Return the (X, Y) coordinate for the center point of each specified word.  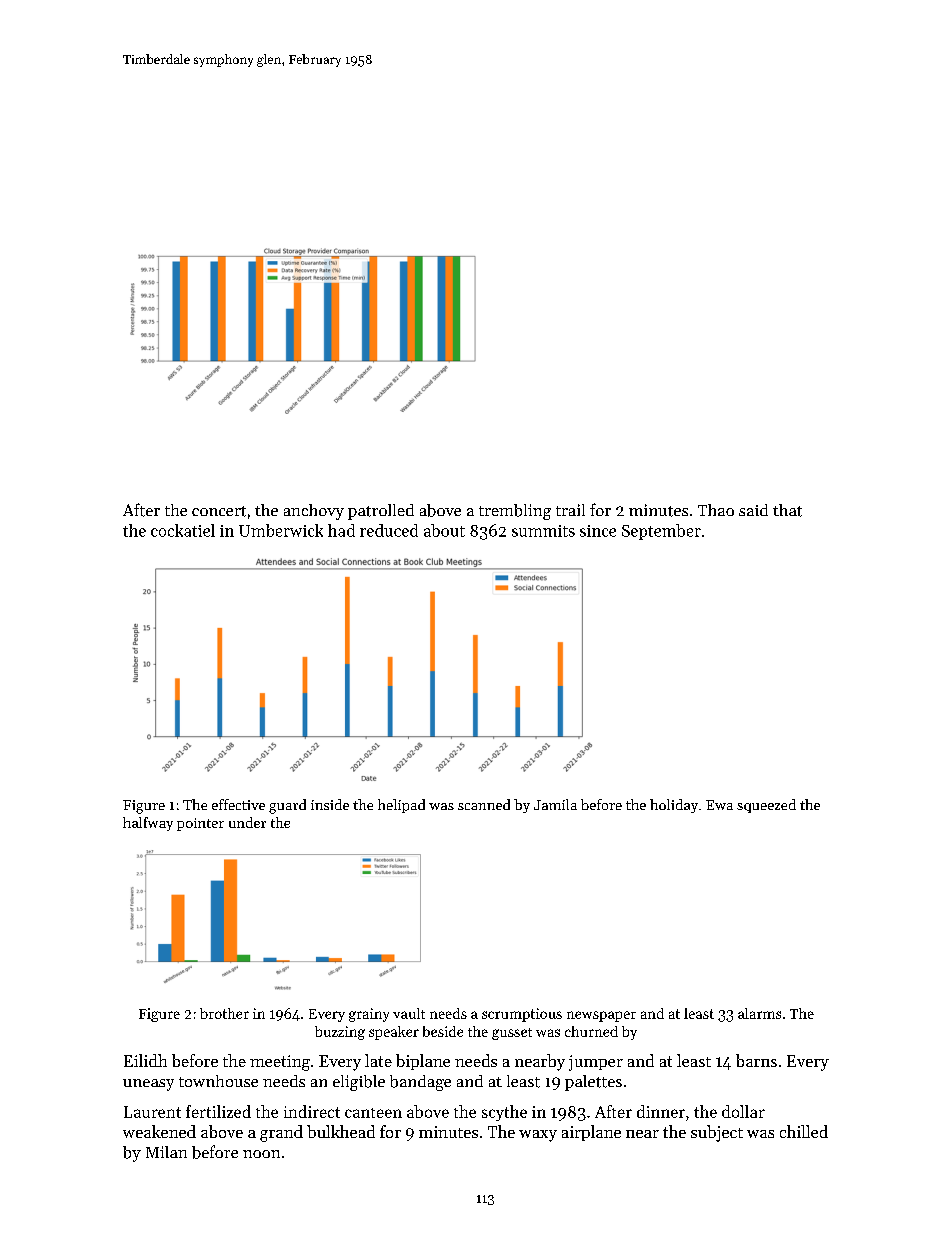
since (598, 531)
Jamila (555, 804)
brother (224, 1013)
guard (287, 806)
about (444, 530)
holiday (674, 806)
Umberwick (281, 530)
